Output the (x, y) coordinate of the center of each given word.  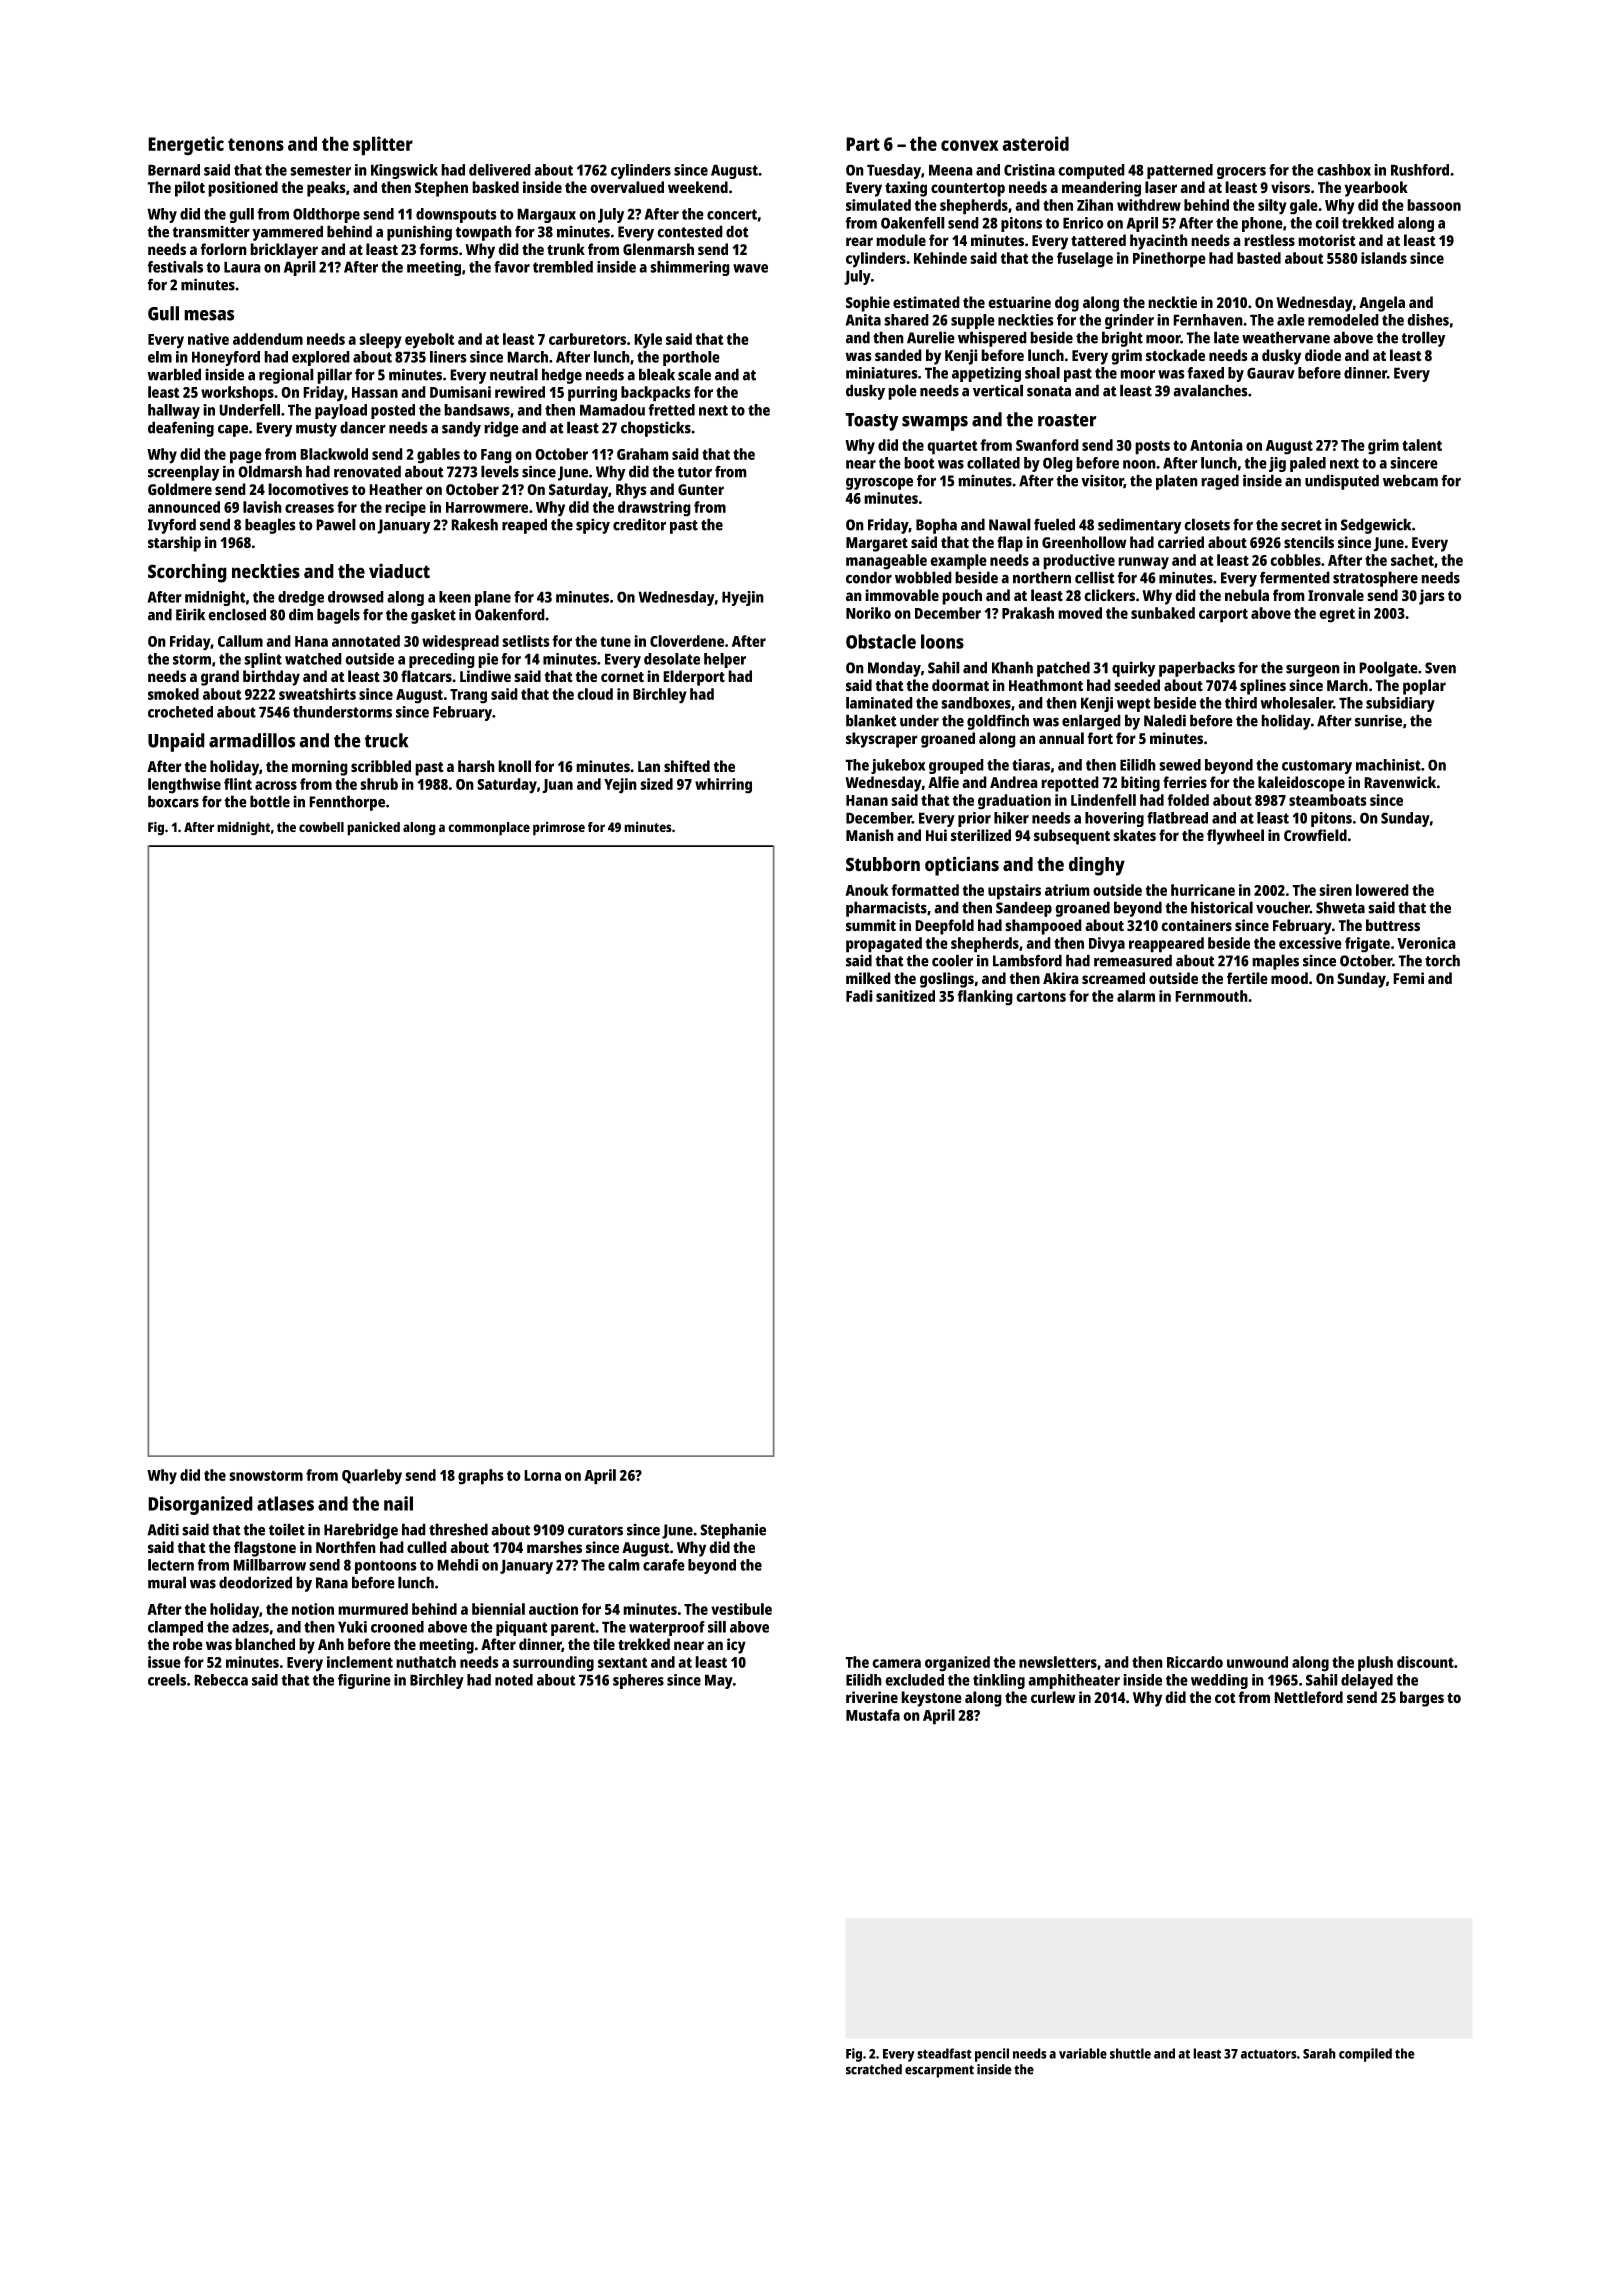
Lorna (542, 1475)
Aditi (163, 1529)
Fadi (859, 996)
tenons (256, 144)
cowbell (321, 827)
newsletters (1058, 1662)
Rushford (1420, 170)
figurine (364, 1681)
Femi (1408, 978)
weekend (698, 187)
